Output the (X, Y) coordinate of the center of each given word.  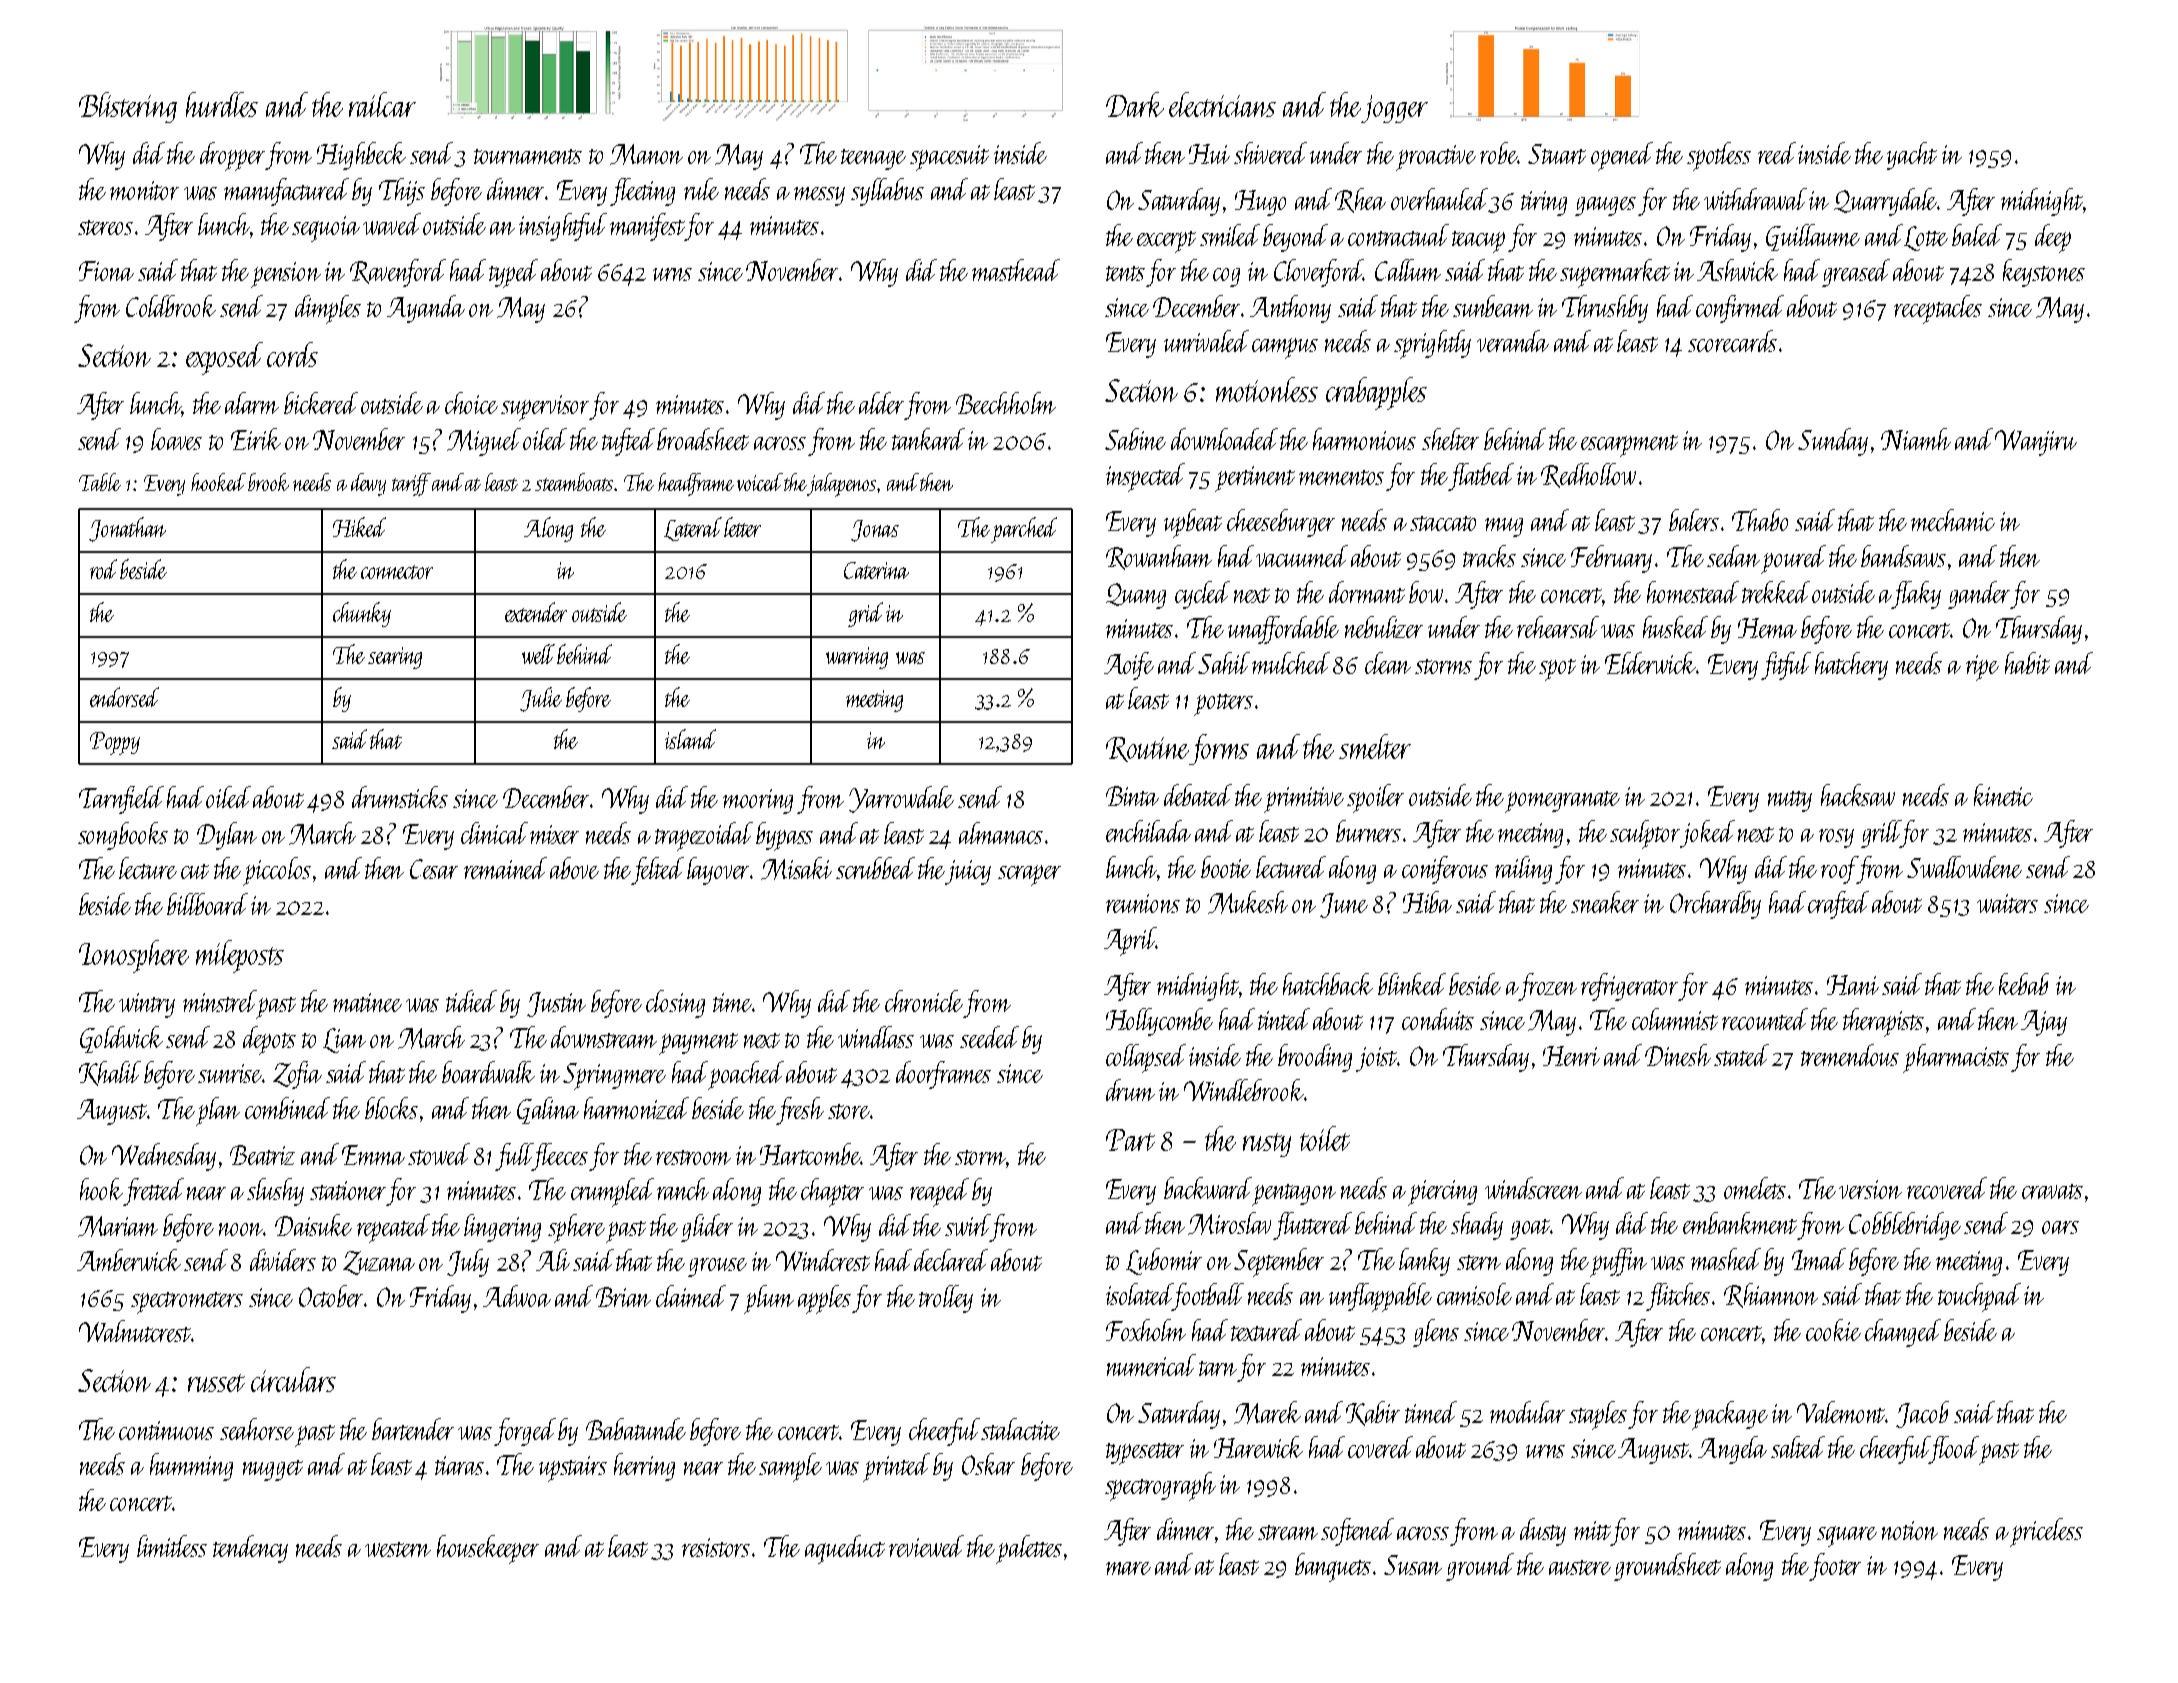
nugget (273, 1470)
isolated (1140, 1294)
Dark (1135, 104)
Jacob (1922, 1414)
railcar (382, 104)
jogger (1394, 109)
